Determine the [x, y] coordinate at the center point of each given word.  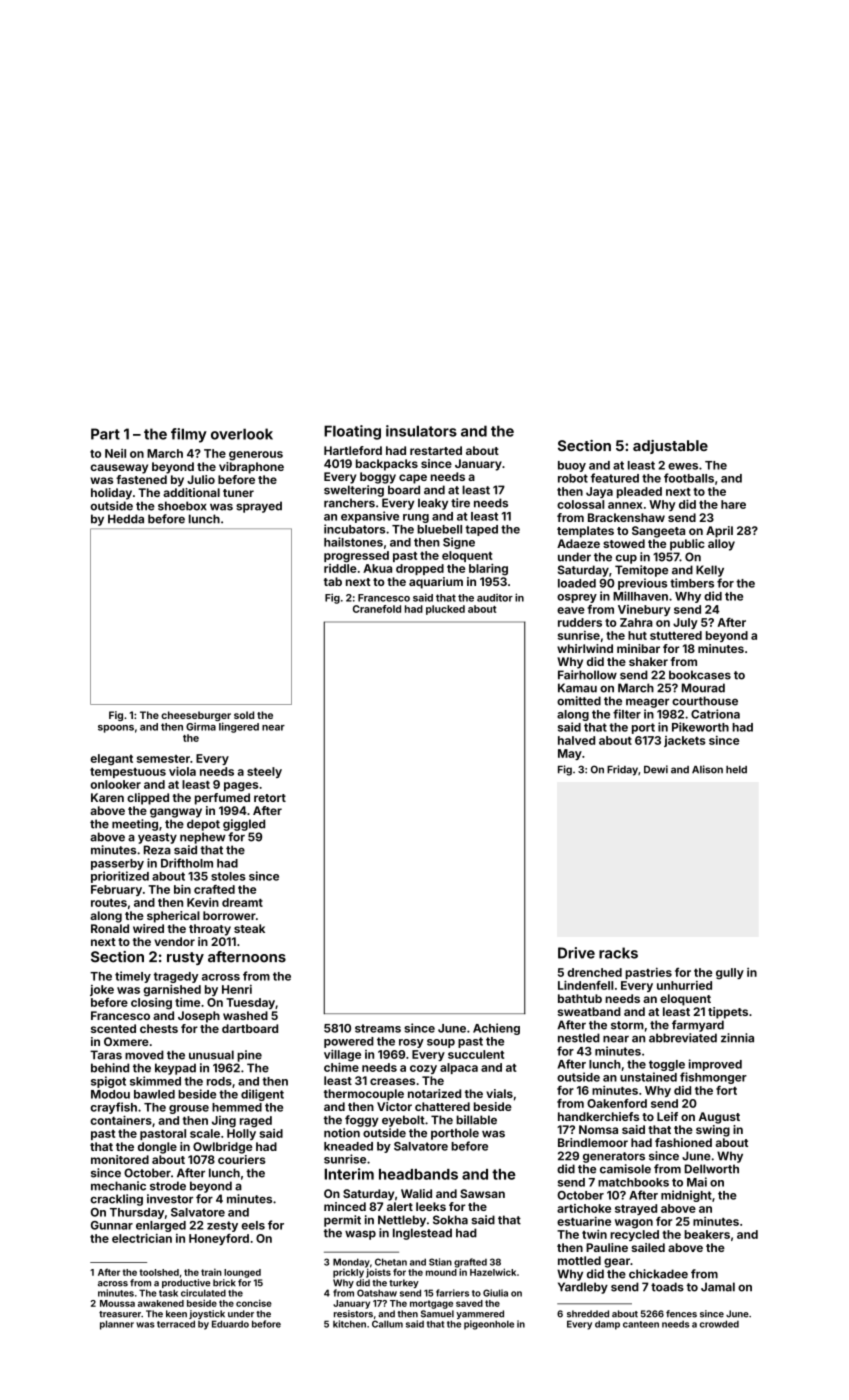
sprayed [259, 507]
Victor [394, 1106]
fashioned [683, 1142]
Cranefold [377, 609]
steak [249, 928]
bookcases [700, 675]
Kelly [710, 571]
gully [730, 974]
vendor [174, 941]
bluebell [439, 529]
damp [607, 1325]
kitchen [349, 1324]
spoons [116, 729]
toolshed [159, 1272]
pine [249, 1056]
